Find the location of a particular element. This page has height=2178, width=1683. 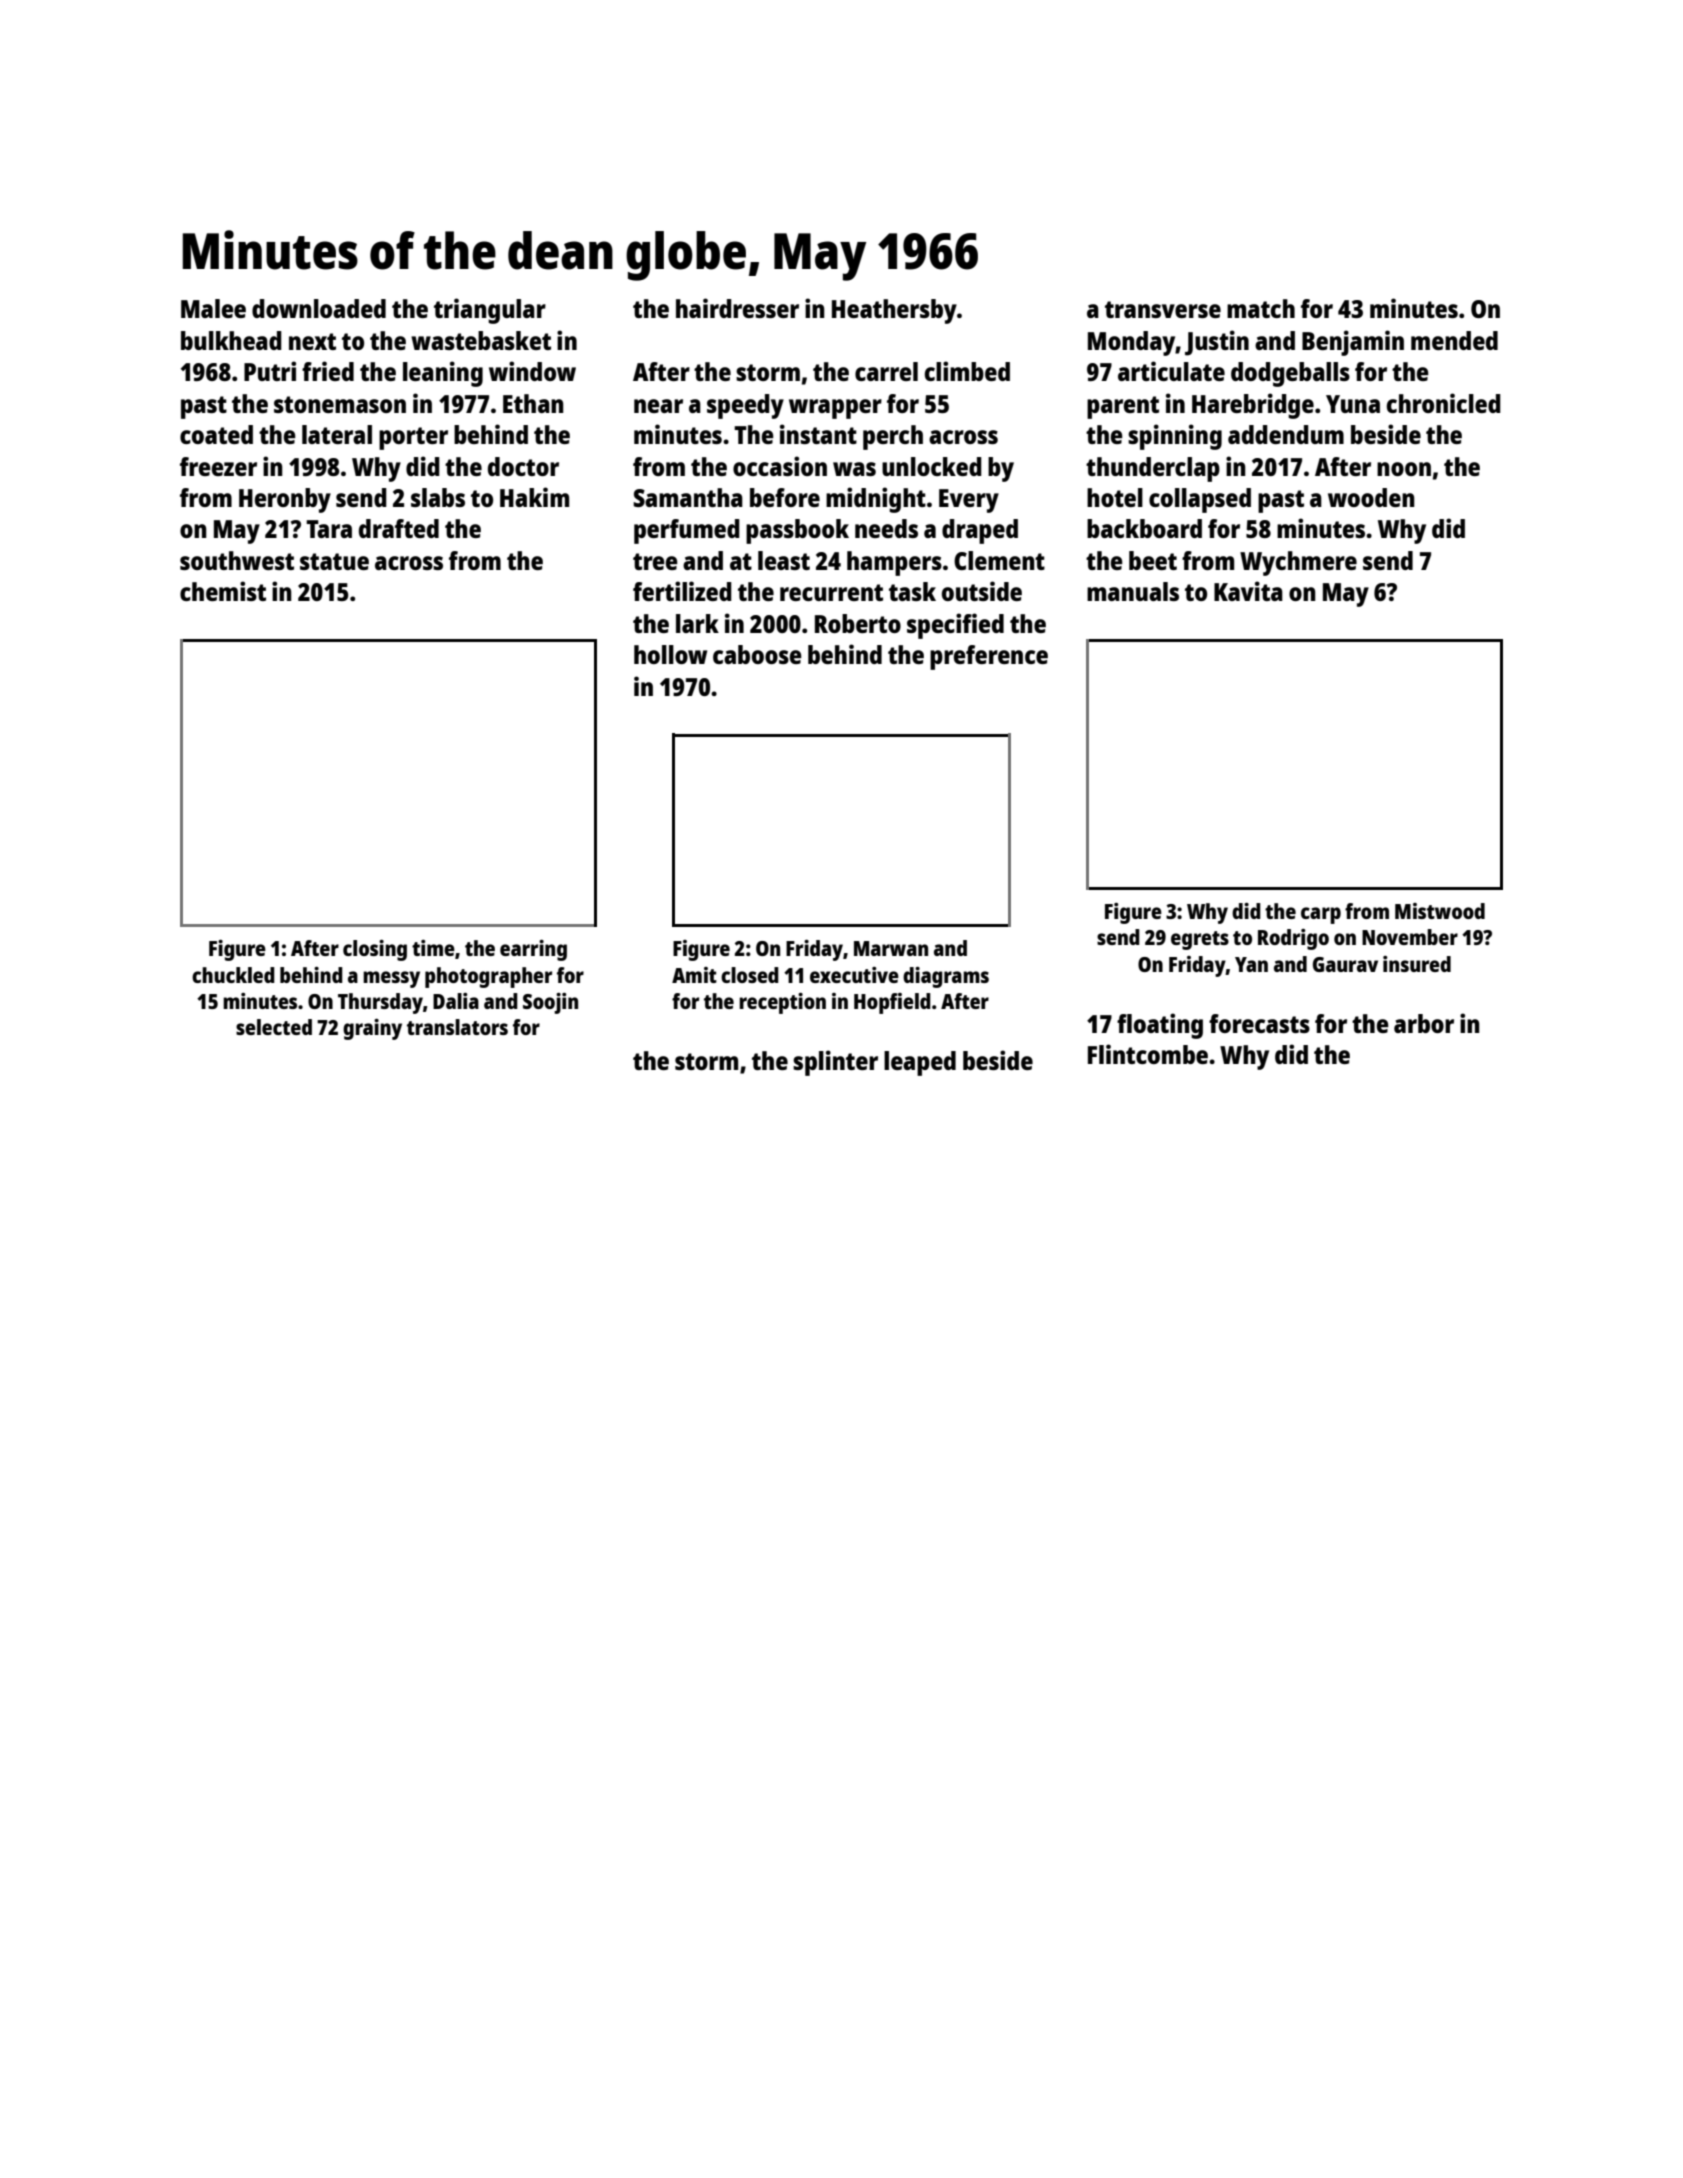

closing is located at coordinates (375, 950).
